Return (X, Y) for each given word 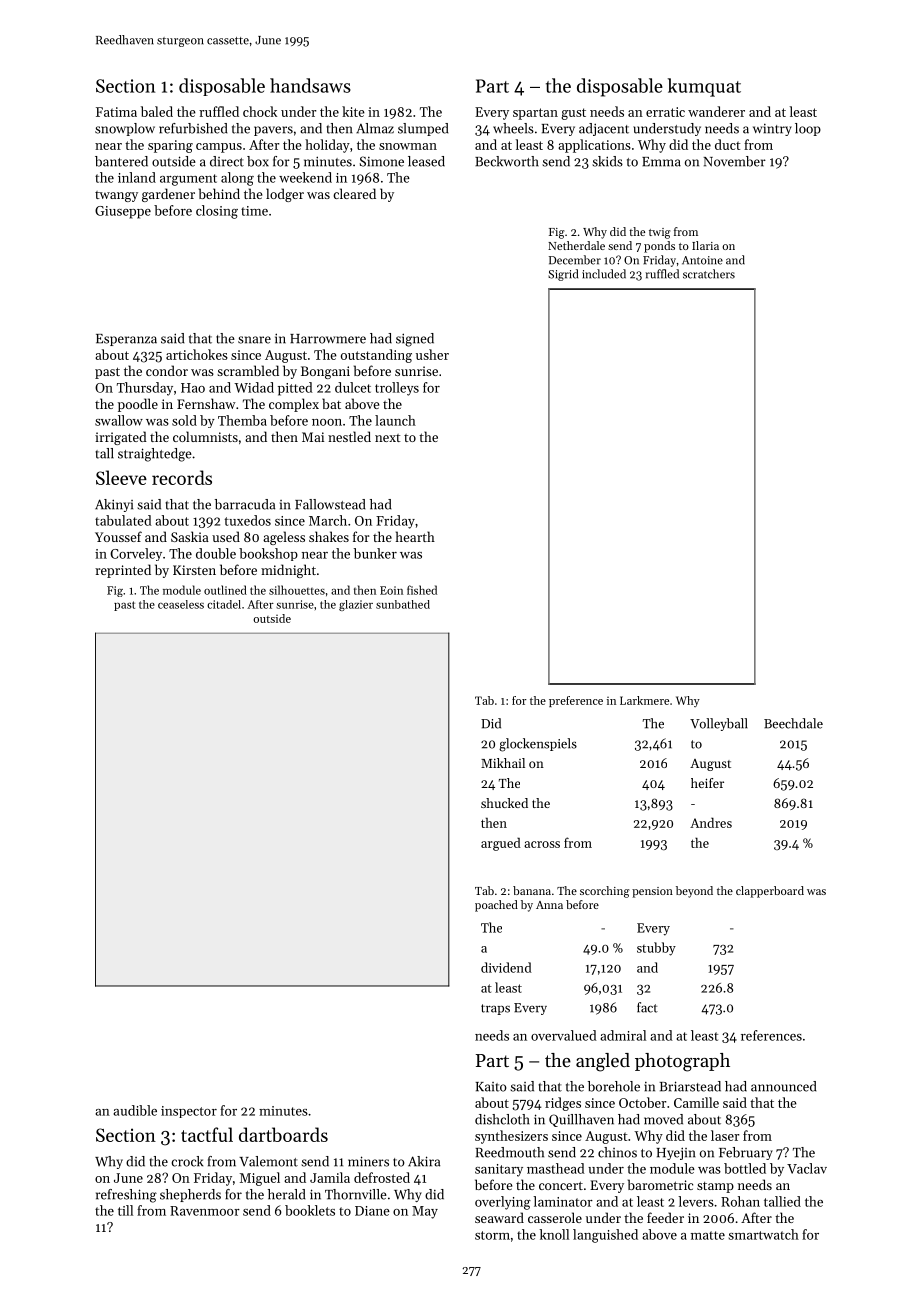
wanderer (716, 111)
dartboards (283, 1134)
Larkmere (644, 700)
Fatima (116, 112)
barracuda (245, 504)
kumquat (704, 87)
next (388, 438)
